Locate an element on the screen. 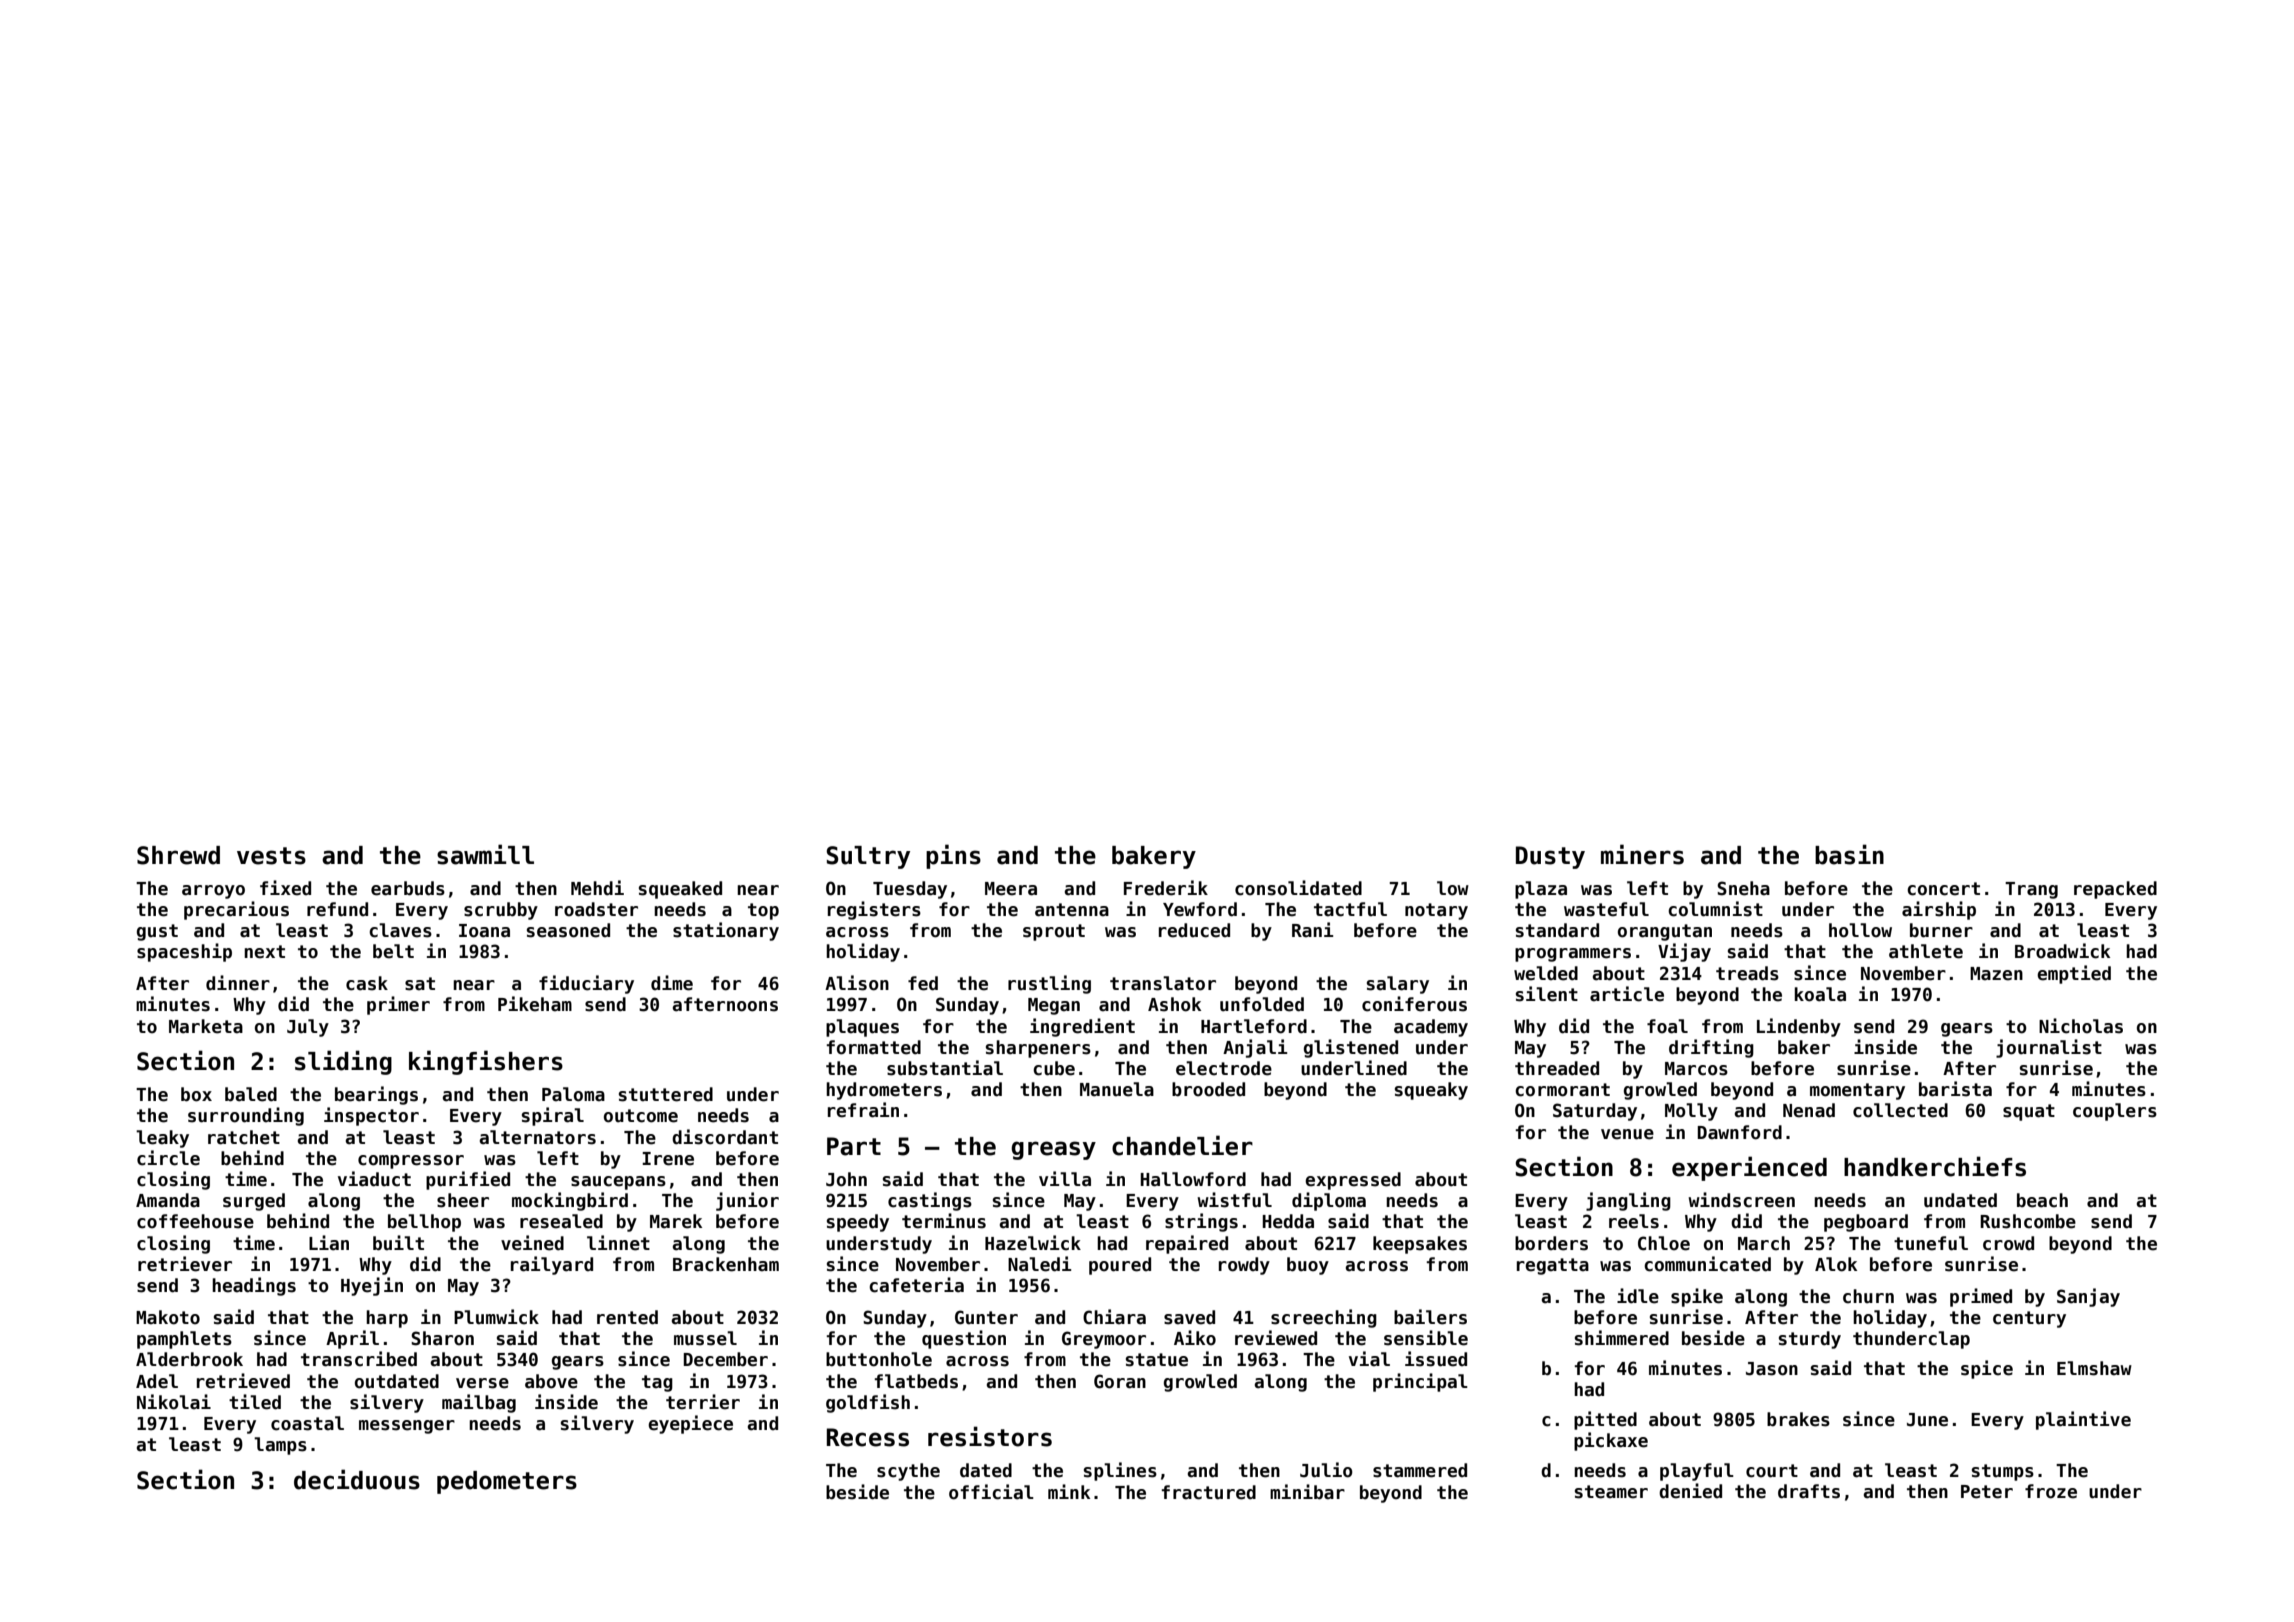  Dusty is located at coordinates (1550, 857).
